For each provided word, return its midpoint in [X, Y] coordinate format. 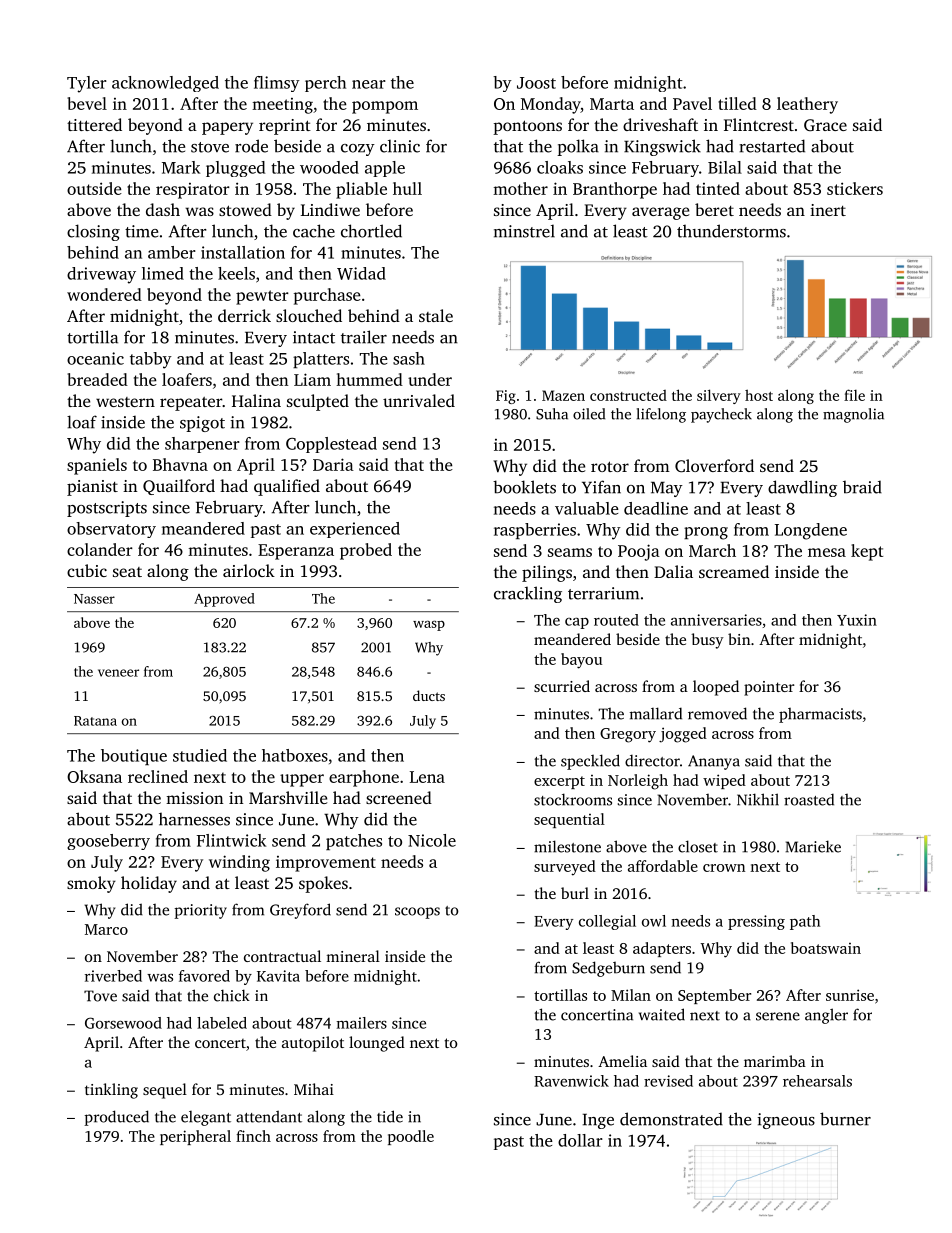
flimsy [277, 84]
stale [436, 315]
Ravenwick [571, 1081]
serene [778, 1016]
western [125, 402]
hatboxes [295, 755]
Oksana [94, 776]
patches [354, 842]
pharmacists [820, 715]
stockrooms [573, 799]
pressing [756, 922]
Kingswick [662, 147]
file [854, 395]
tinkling [111, 1091]
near [369, 84]
